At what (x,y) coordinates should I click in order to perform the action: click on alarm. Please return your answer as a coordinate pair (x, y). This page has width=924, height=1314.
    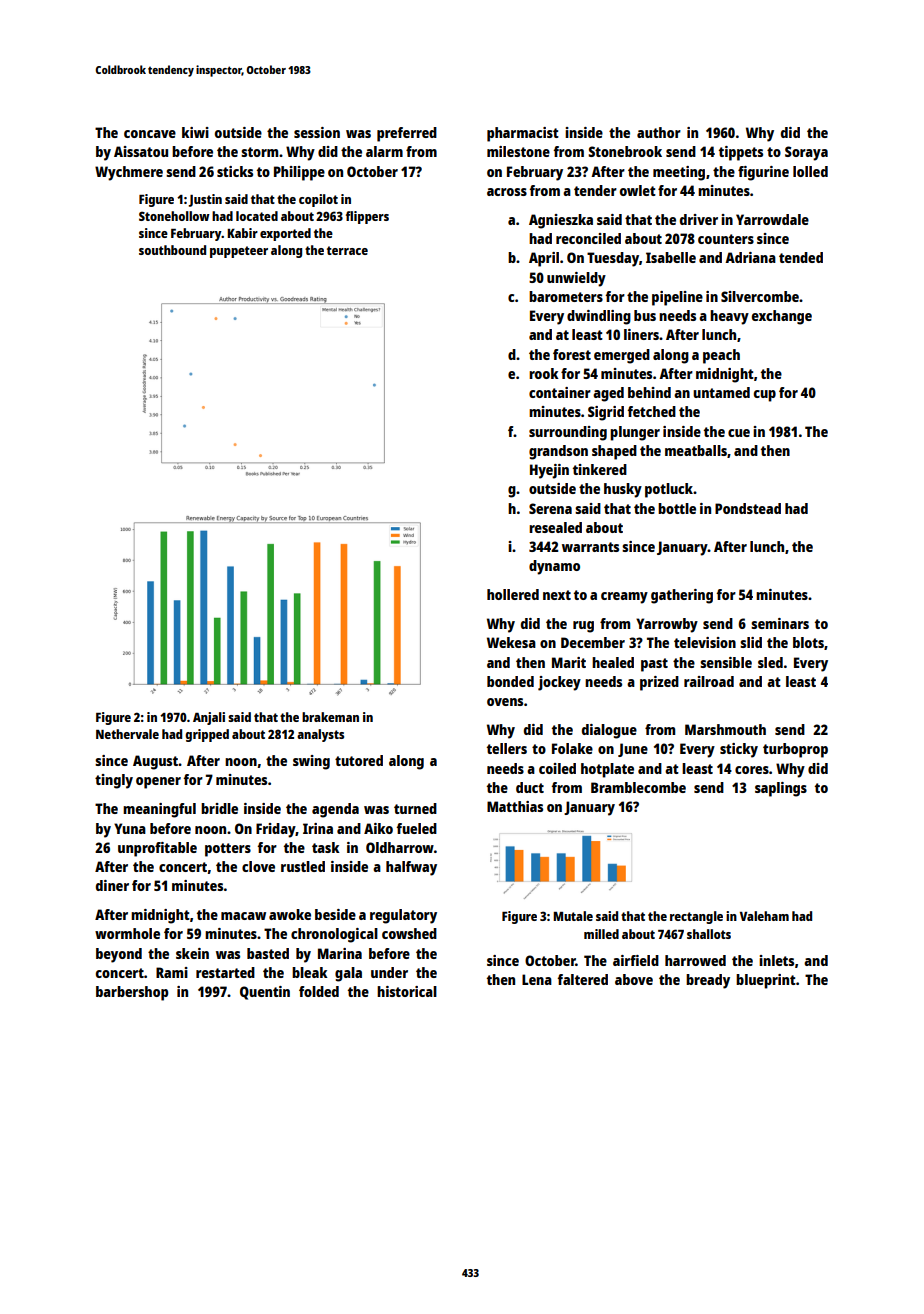
    Looking at the image, I should click on (384, 151).
